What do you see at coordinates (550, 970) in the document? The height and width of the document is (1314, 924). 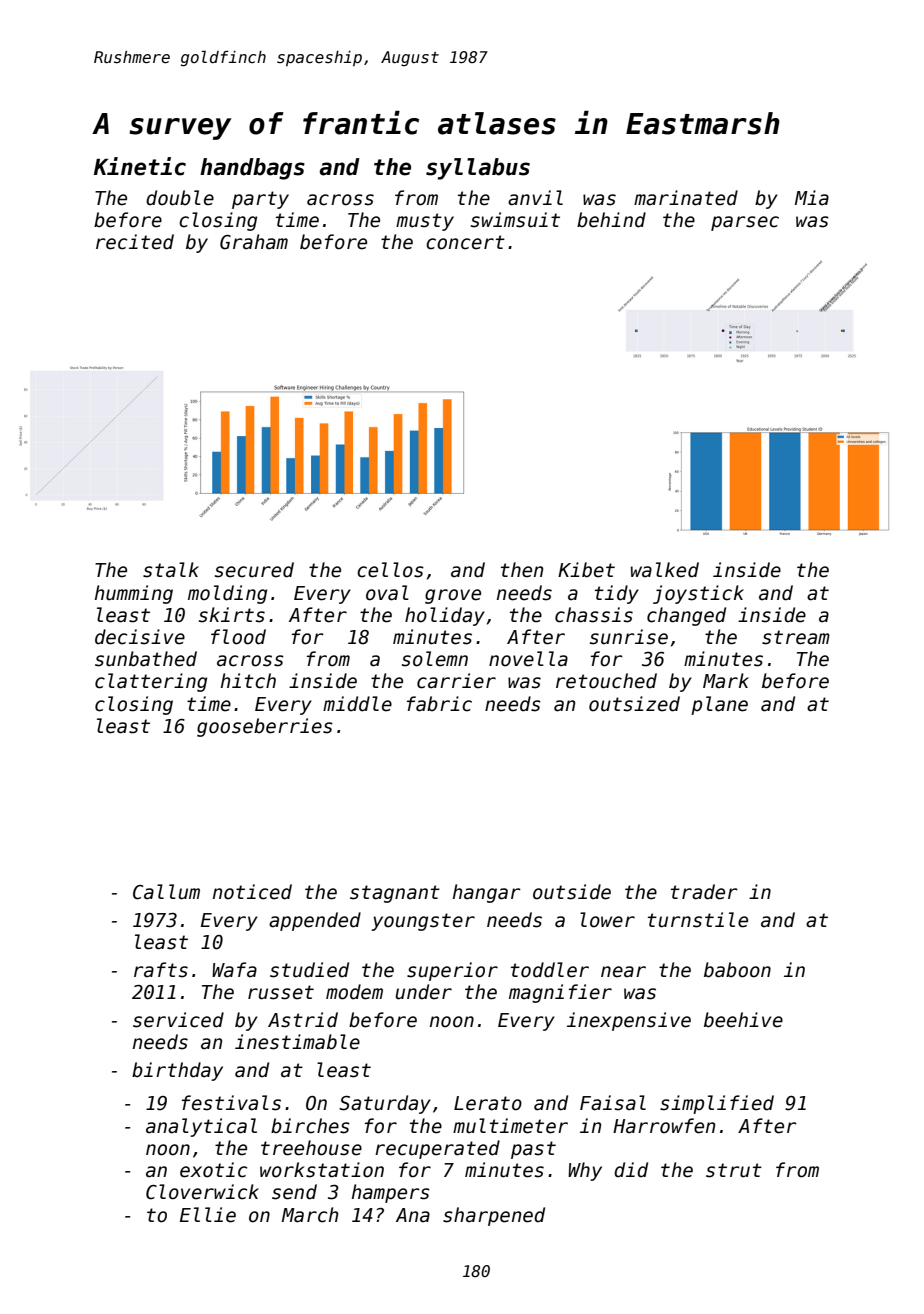 I see `toddler` at bounding box center [550, 970].
